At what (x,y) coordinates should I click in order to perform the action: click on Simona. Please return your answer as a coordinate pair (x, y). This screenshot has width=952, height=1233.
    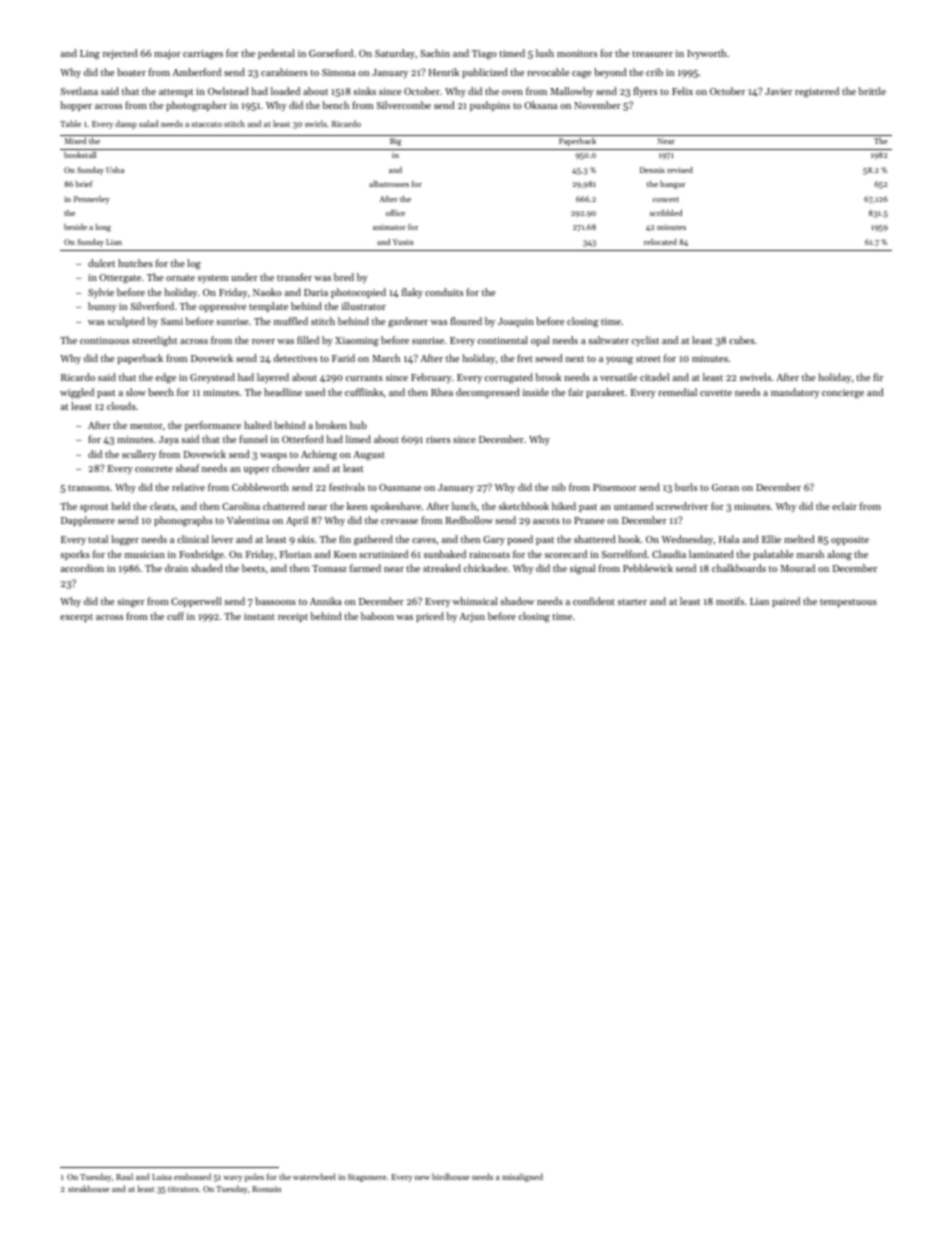
    Looking at the image, I should click on (339, 72).
